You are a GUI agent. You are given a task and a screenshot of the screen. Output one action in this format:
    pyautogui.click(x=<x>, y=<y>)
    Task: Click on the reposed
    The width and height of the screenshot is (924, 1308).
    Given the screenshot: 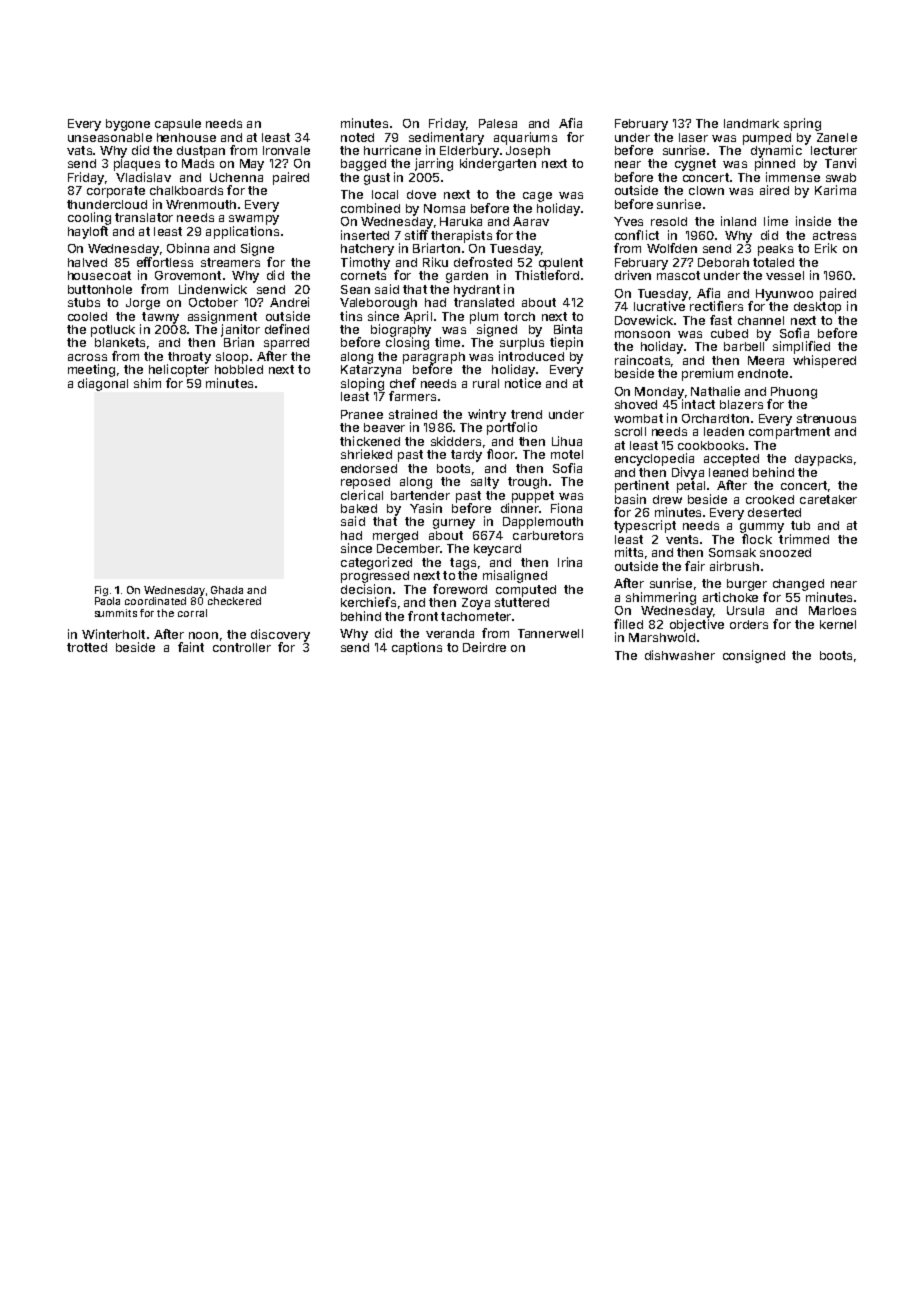 What is the action you would take?
    pyautogui.click(x=365, y=483)
